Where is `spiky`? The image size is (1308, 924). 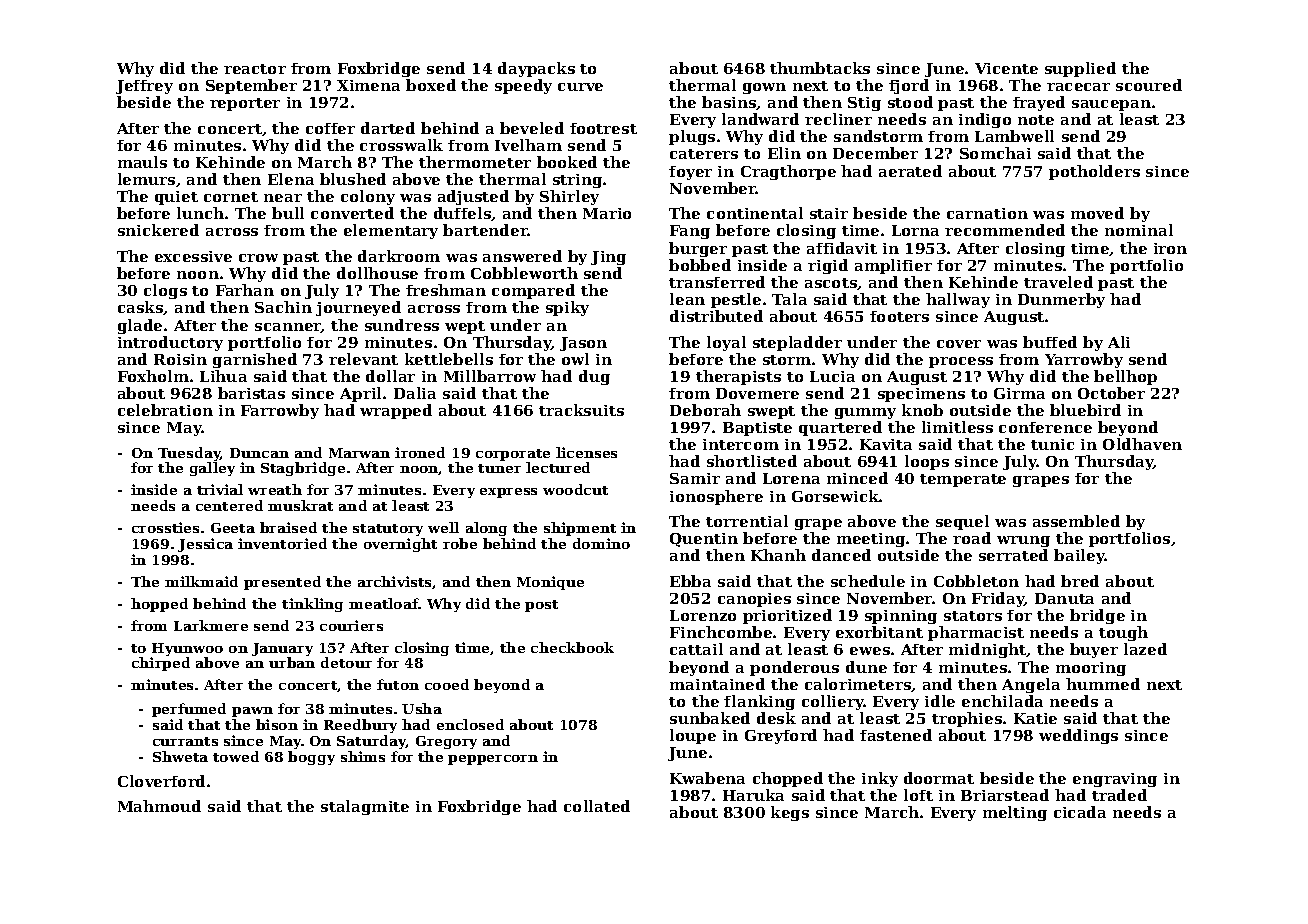 spiky is located at coordinates (567, 308).
